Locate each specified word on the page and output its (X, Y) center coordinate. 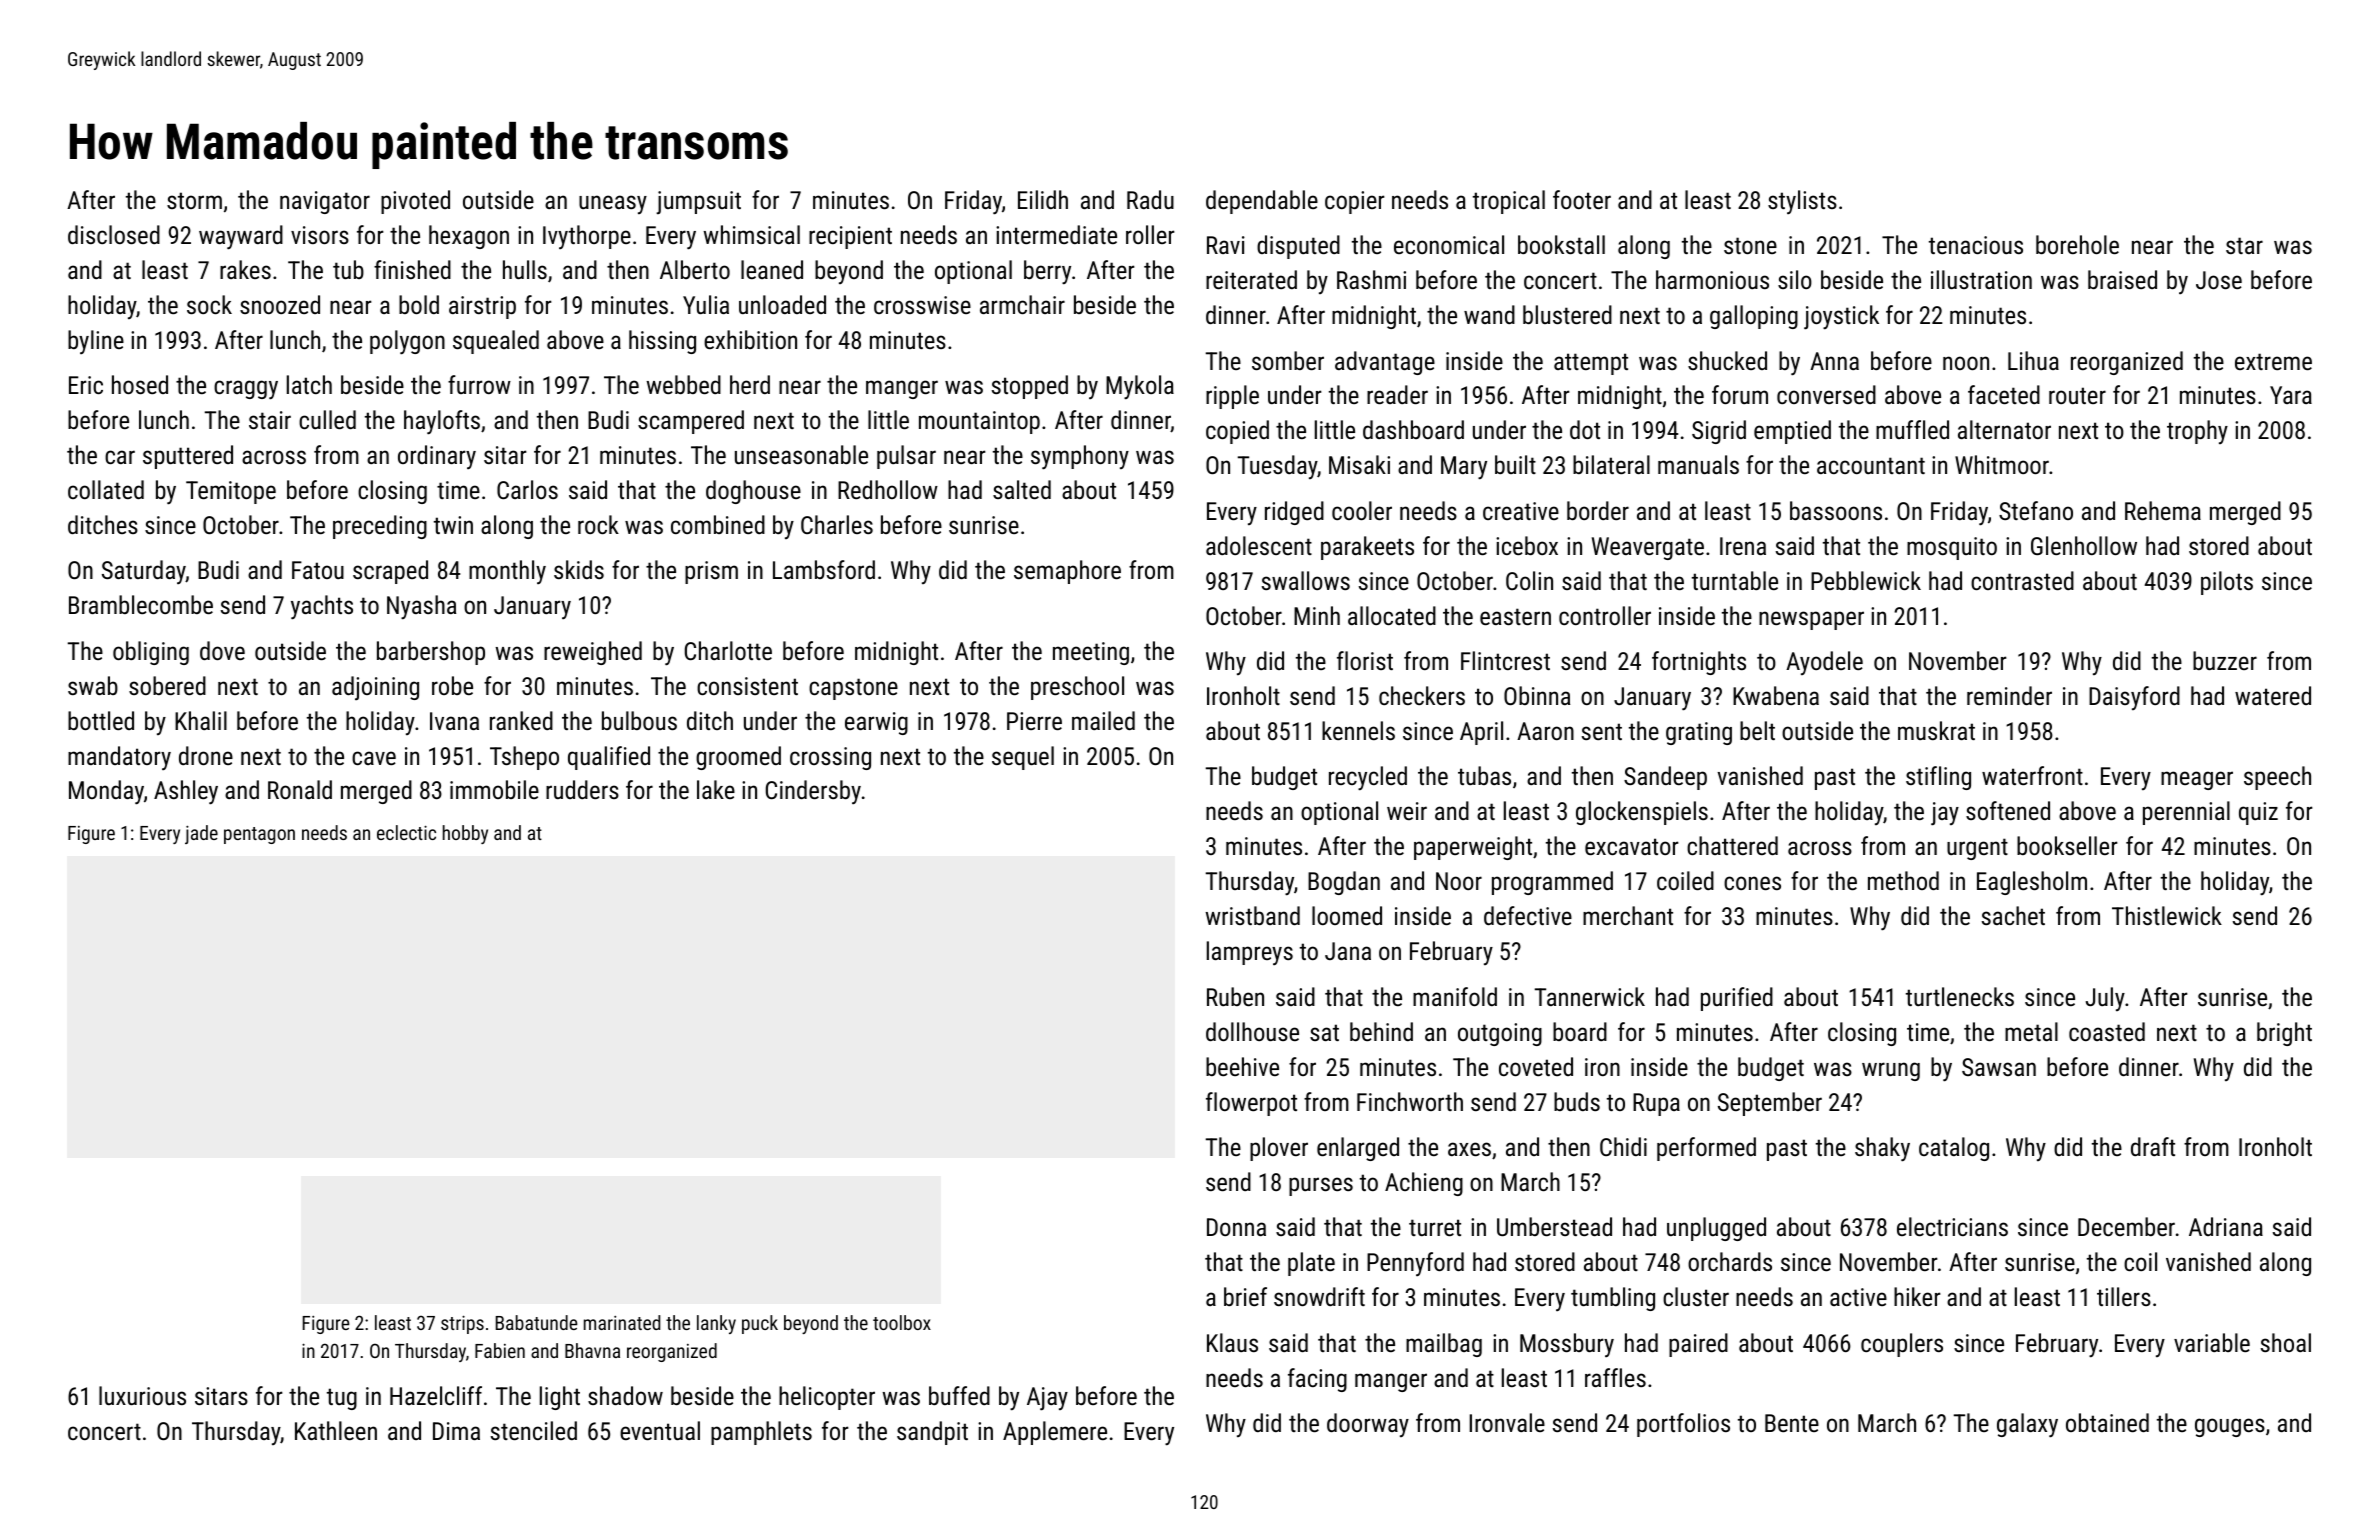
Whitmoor (2002, 464)
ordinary (437, 457)
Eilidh (1043, 199)
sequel (1023, 758)
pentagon (259, 835)
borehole (2077, 244)
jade (201, 834)
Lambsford (824, 569)
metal (2031, 1031)
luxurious (142, 1395)
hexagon (469, 237)
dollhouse (1252, 1031)
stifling (1938, 778)
